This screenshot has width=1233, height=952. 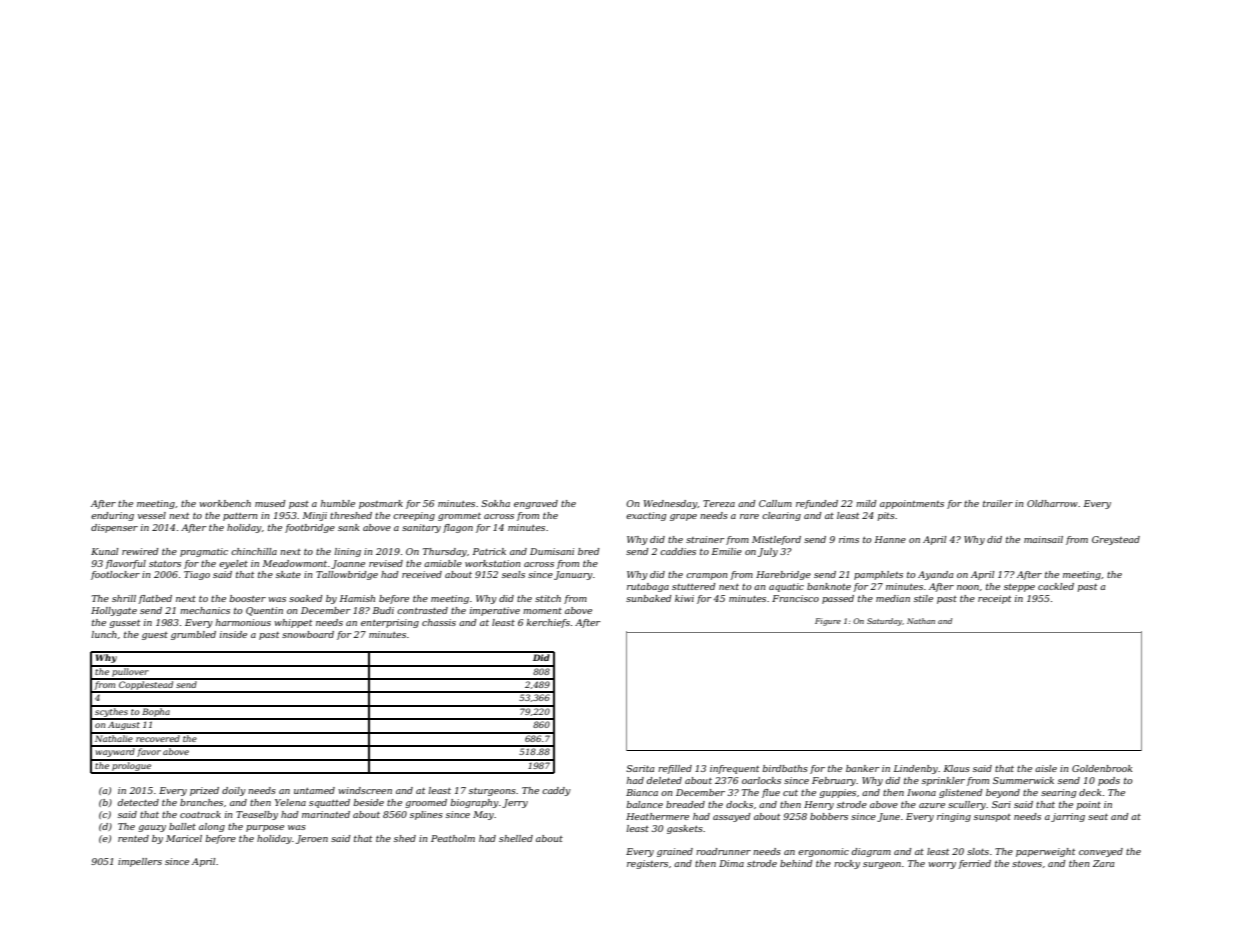 I want to click on windscreen, so click(x=365, y=790).
